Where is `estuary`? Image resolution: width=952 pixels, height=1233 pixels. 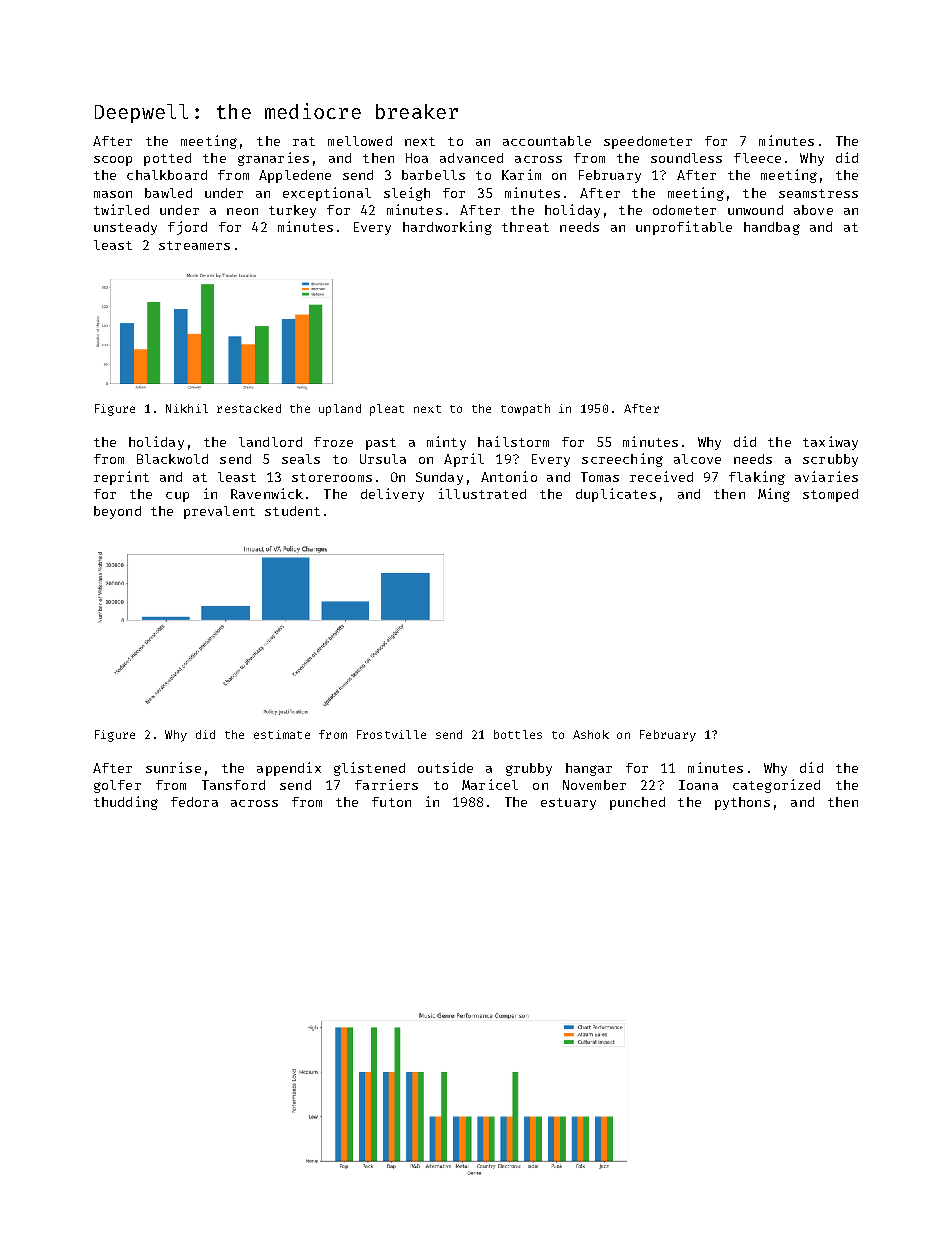
estuary is located at coordinates (568, 804).
